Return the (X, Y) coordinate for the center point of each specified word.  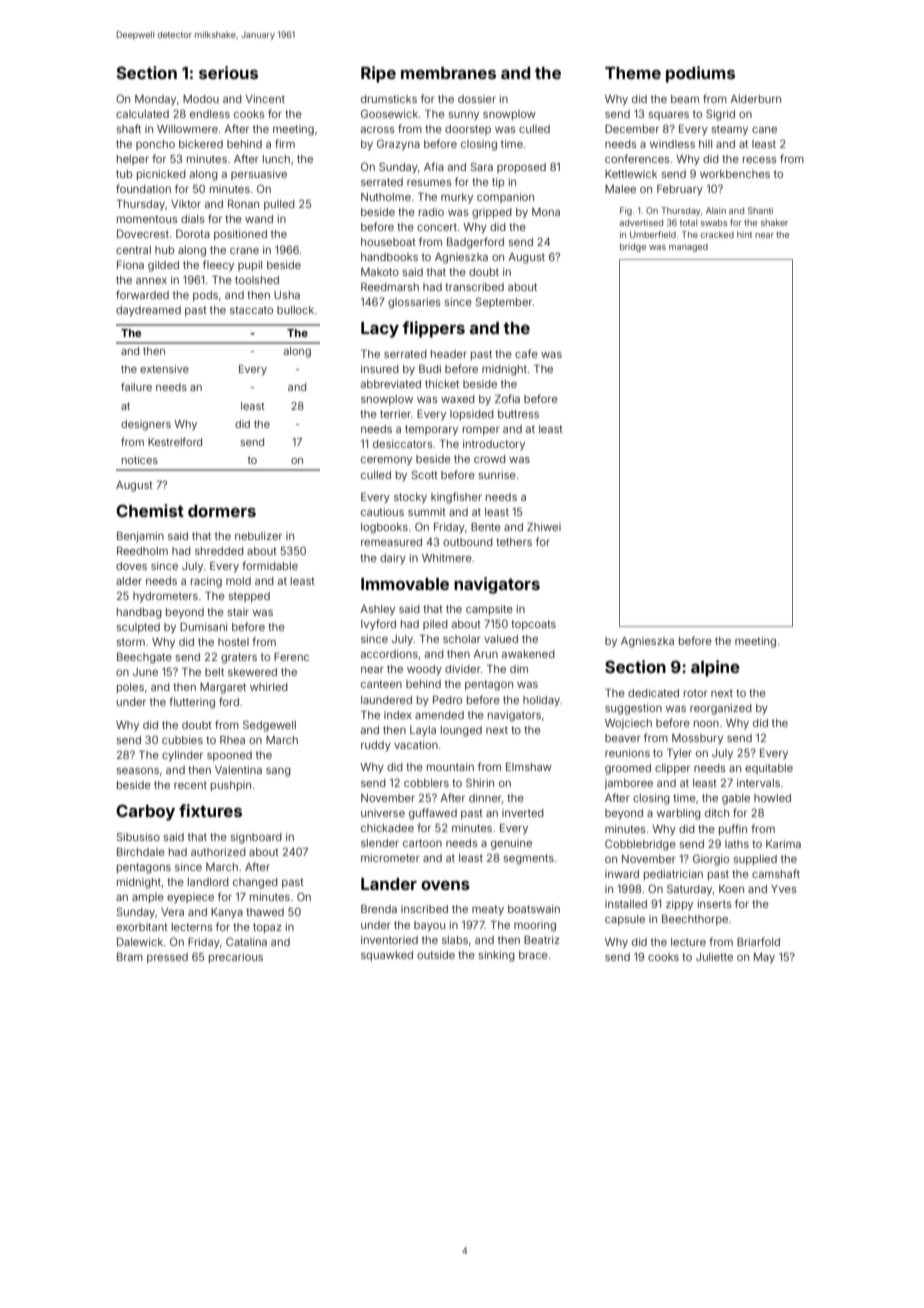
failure (136, 386)
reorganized (721, 709)
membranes (448, 73)
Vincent (265, 99)
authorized (218, 852)
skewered (252, 672)
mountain (450, 767)
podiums (700, 74)
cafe (526, 353)
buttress (518, 414)
